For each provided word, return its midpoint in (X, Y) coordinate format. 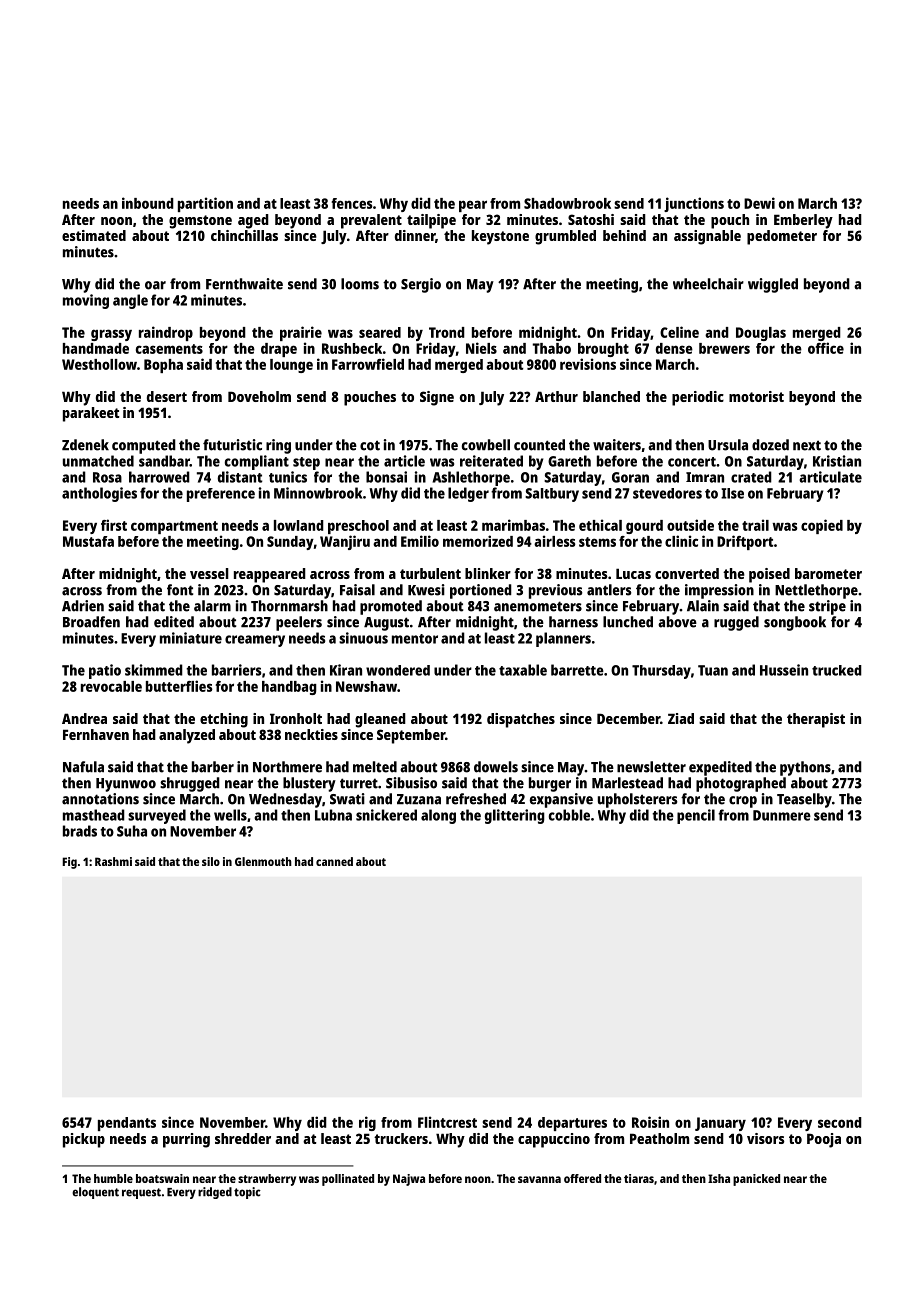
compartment (174, 527)
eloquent (95, 1193)
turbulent (430, 573)
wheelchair (708, 284)
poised (769, 575)
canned (334, 861)
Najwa (409, 1180)
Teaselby (804, 800)
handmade (96, 348)
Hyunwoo (126, 785)
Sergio (421, 285)
